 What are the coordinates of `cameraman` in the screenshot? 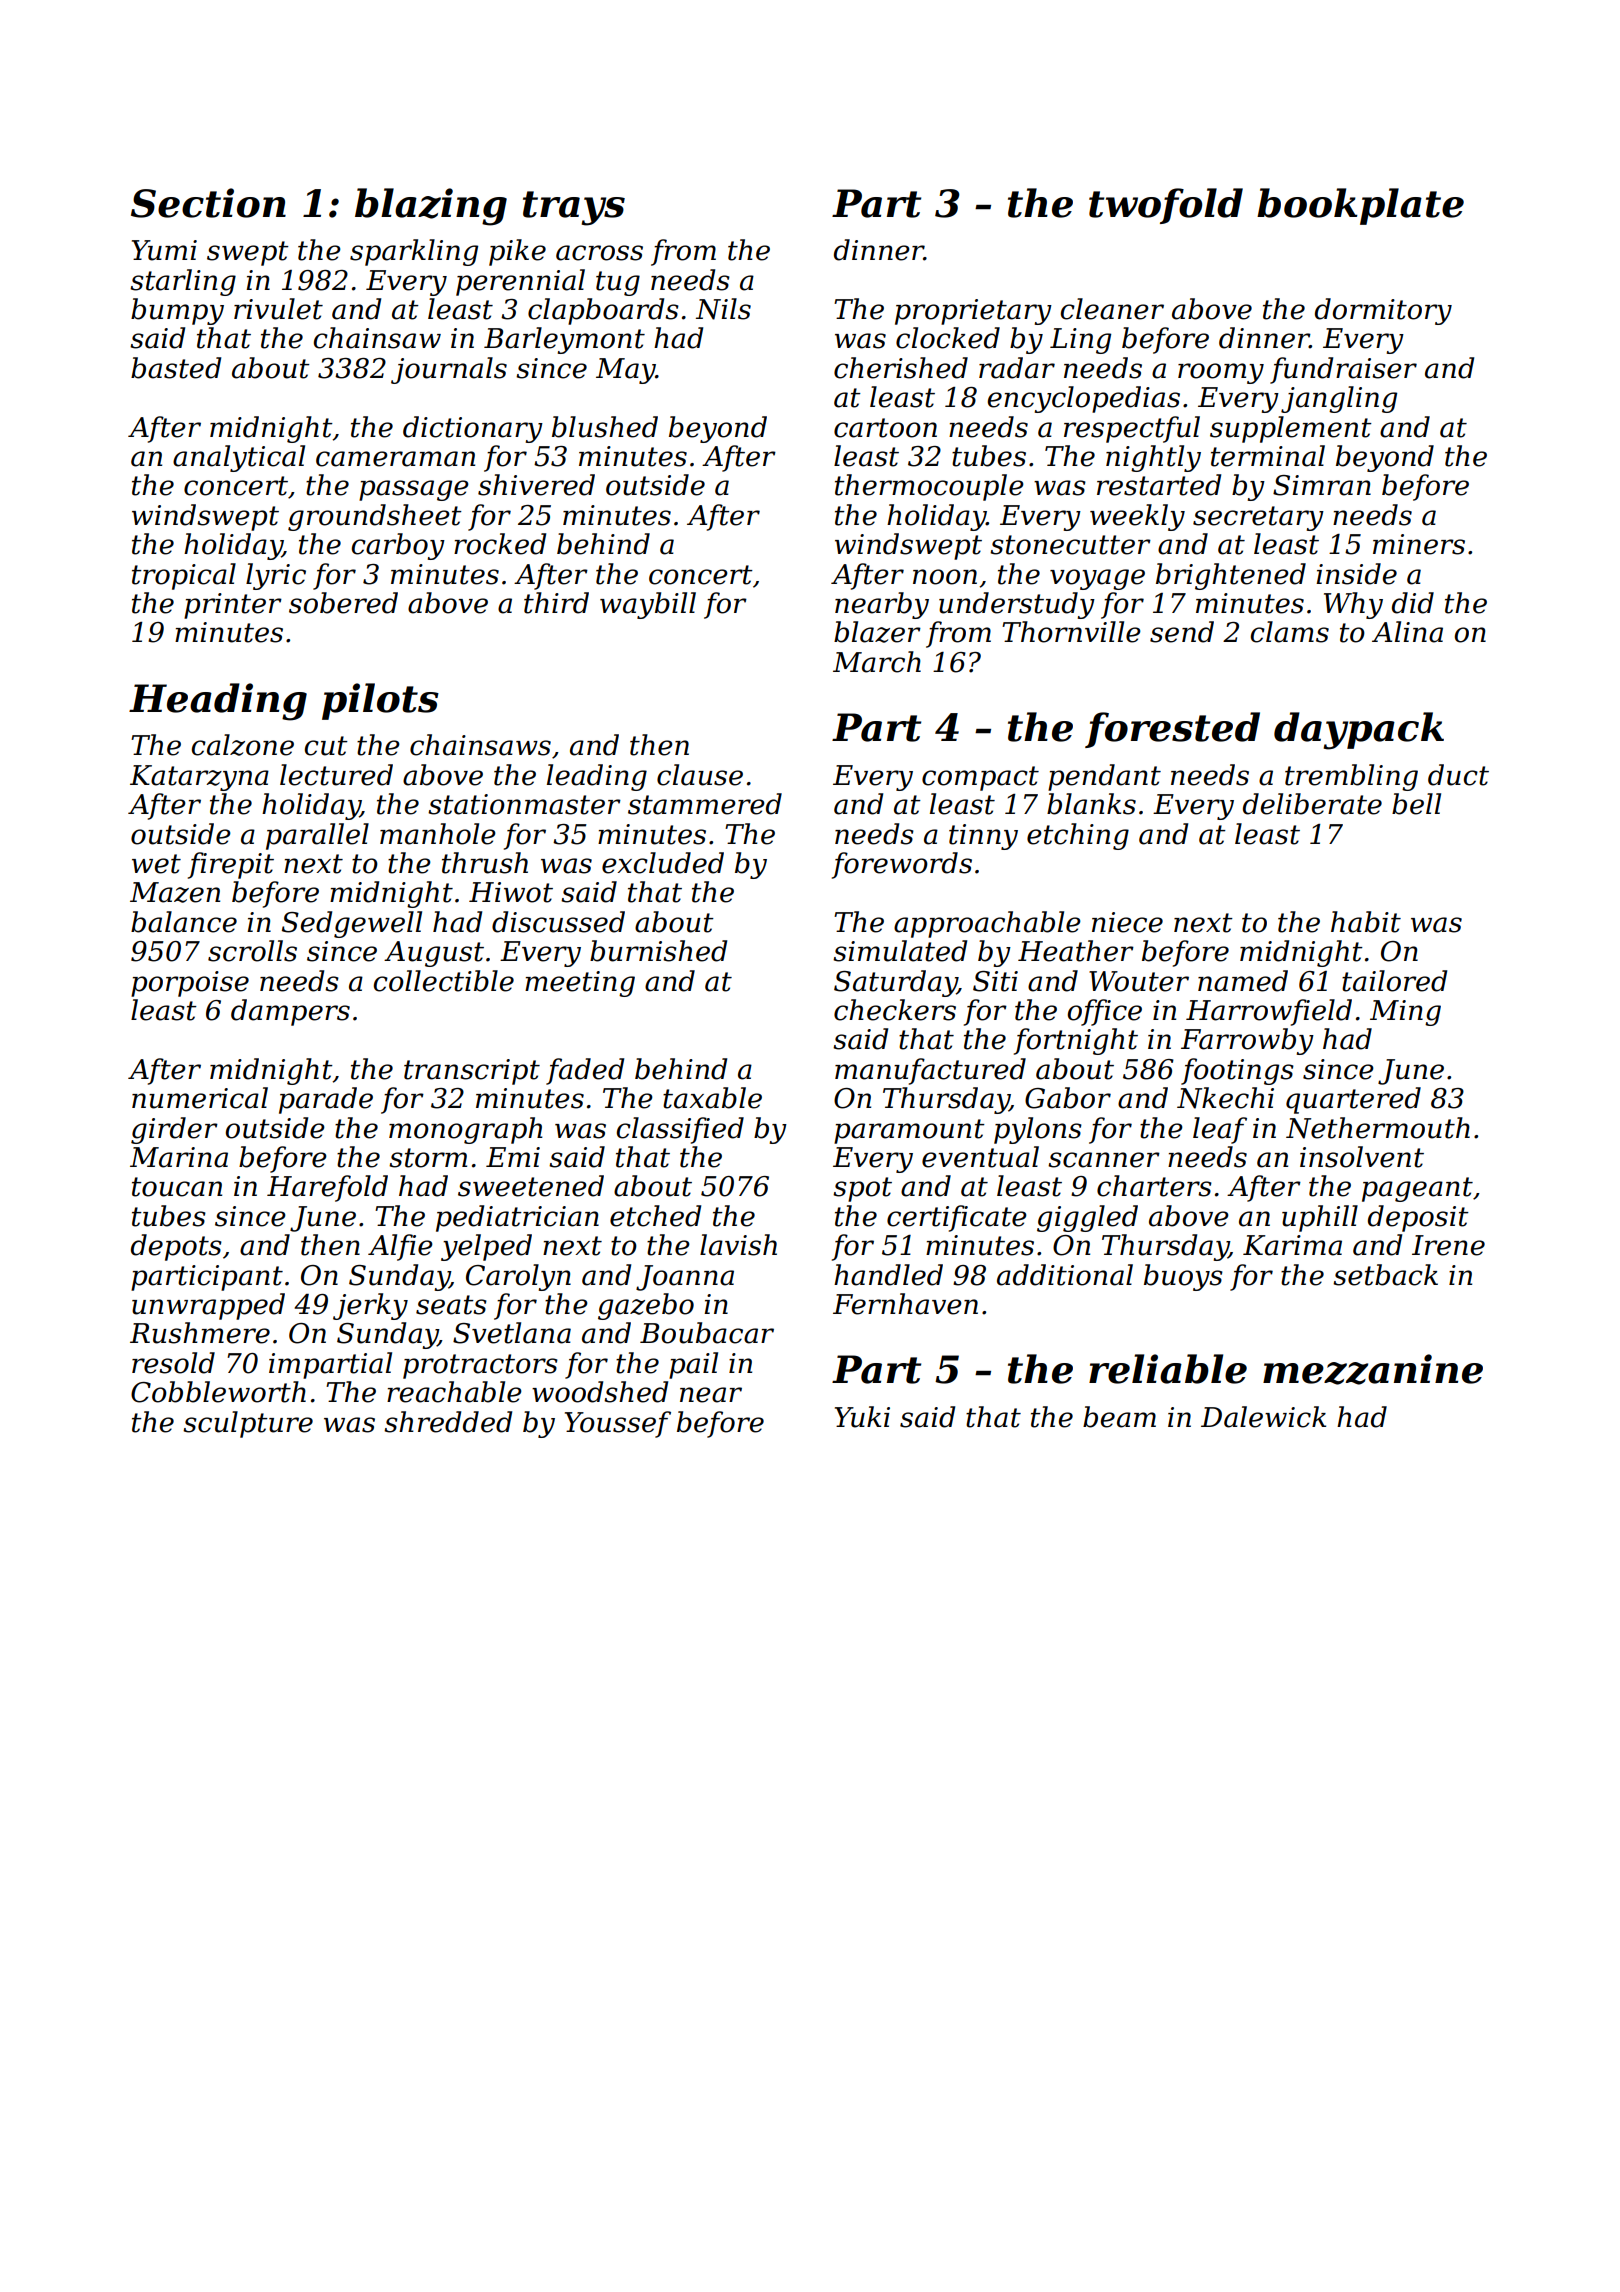 It's located at (395, 459).
